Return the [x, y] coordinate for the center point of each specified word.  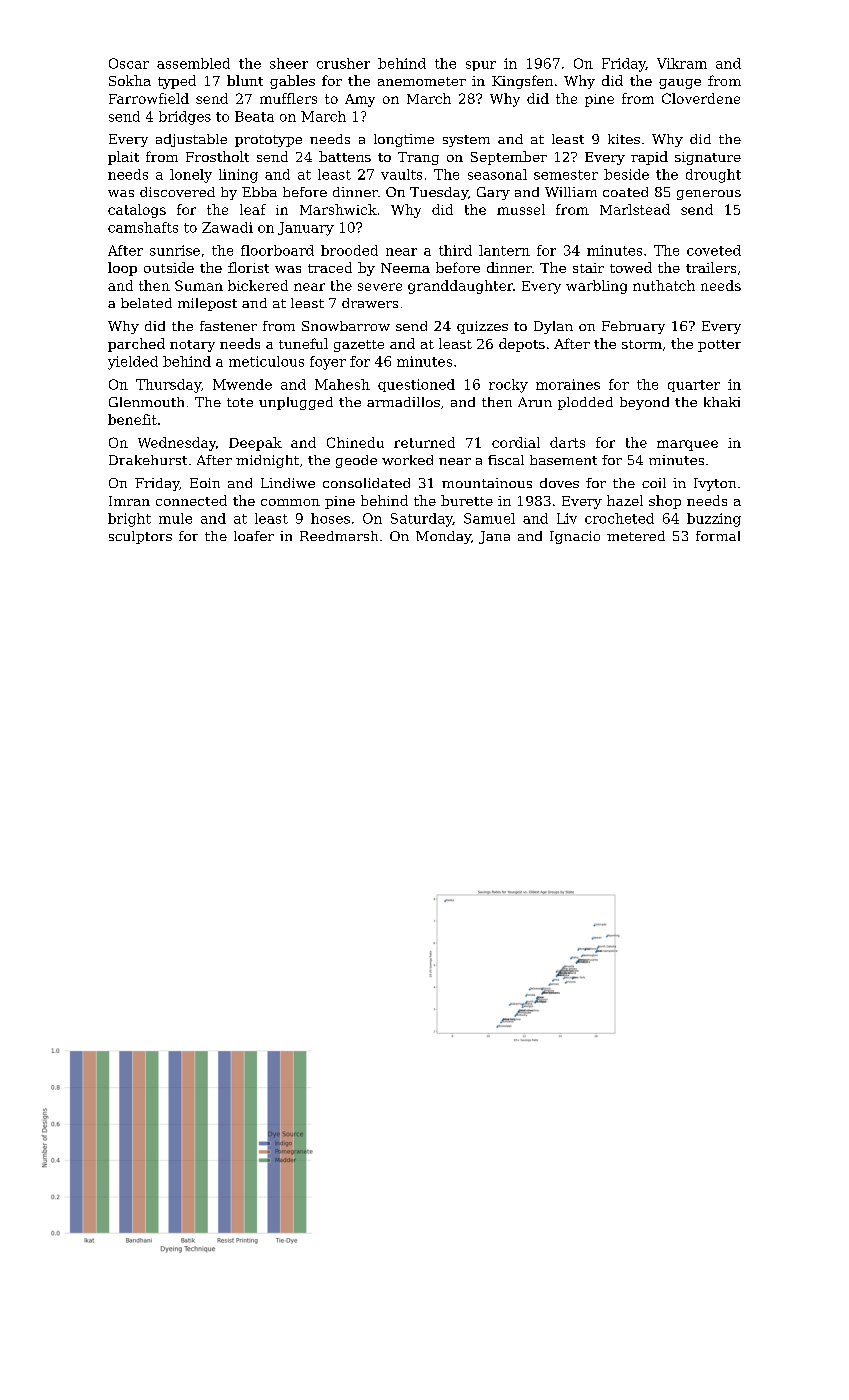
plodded [585, 403]
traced [330, 267]
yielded [133, 363]
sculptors [140, 537]
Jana [494, 537]
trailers [711, 267]
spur [481, 66]
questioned [416, 385]
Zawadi [227, 227]
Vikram [682, 63]
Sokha [130, 80]
